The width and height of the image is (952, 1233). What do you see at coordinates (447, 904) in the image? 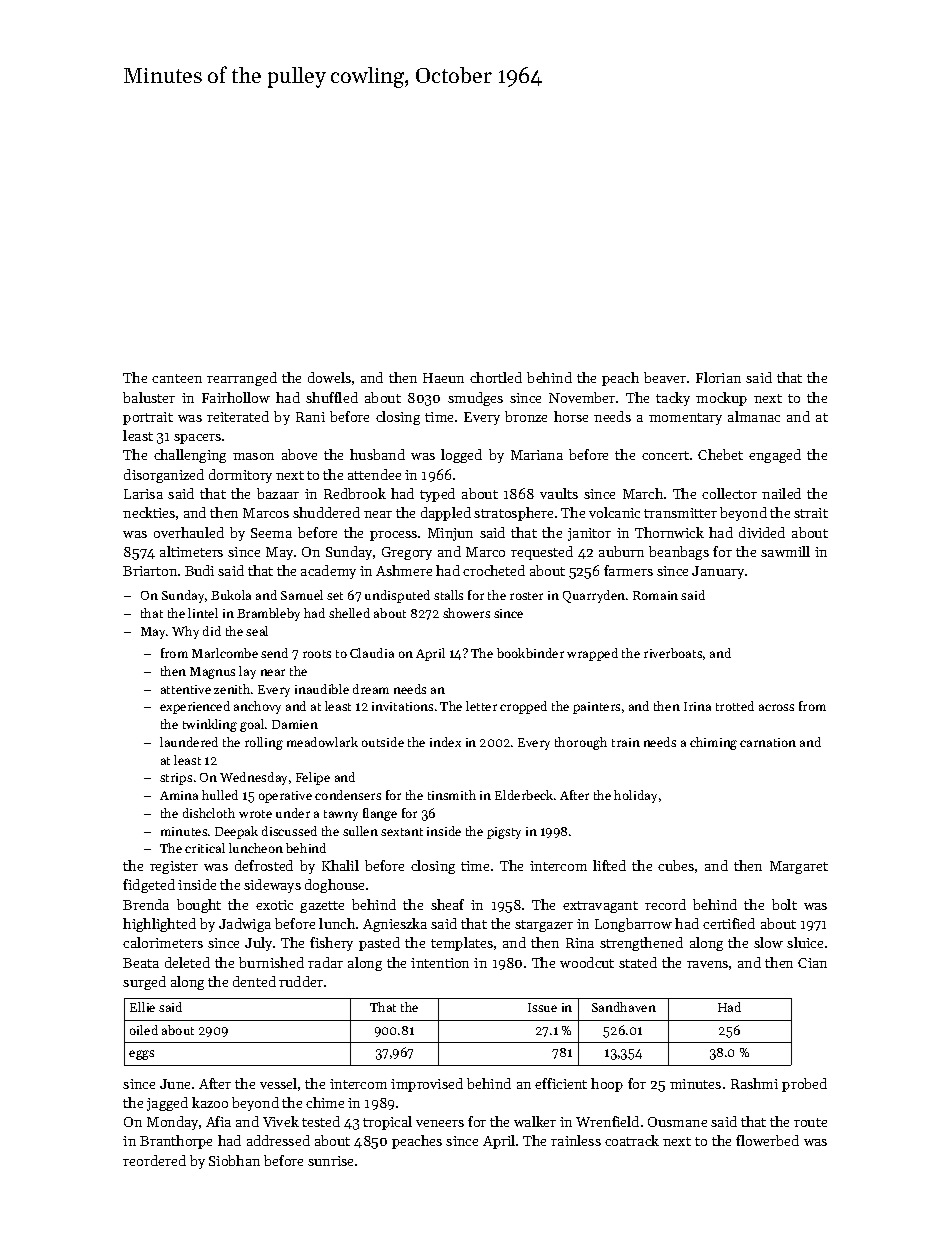
I see `sheaf` at bounding box center [447, 904].
